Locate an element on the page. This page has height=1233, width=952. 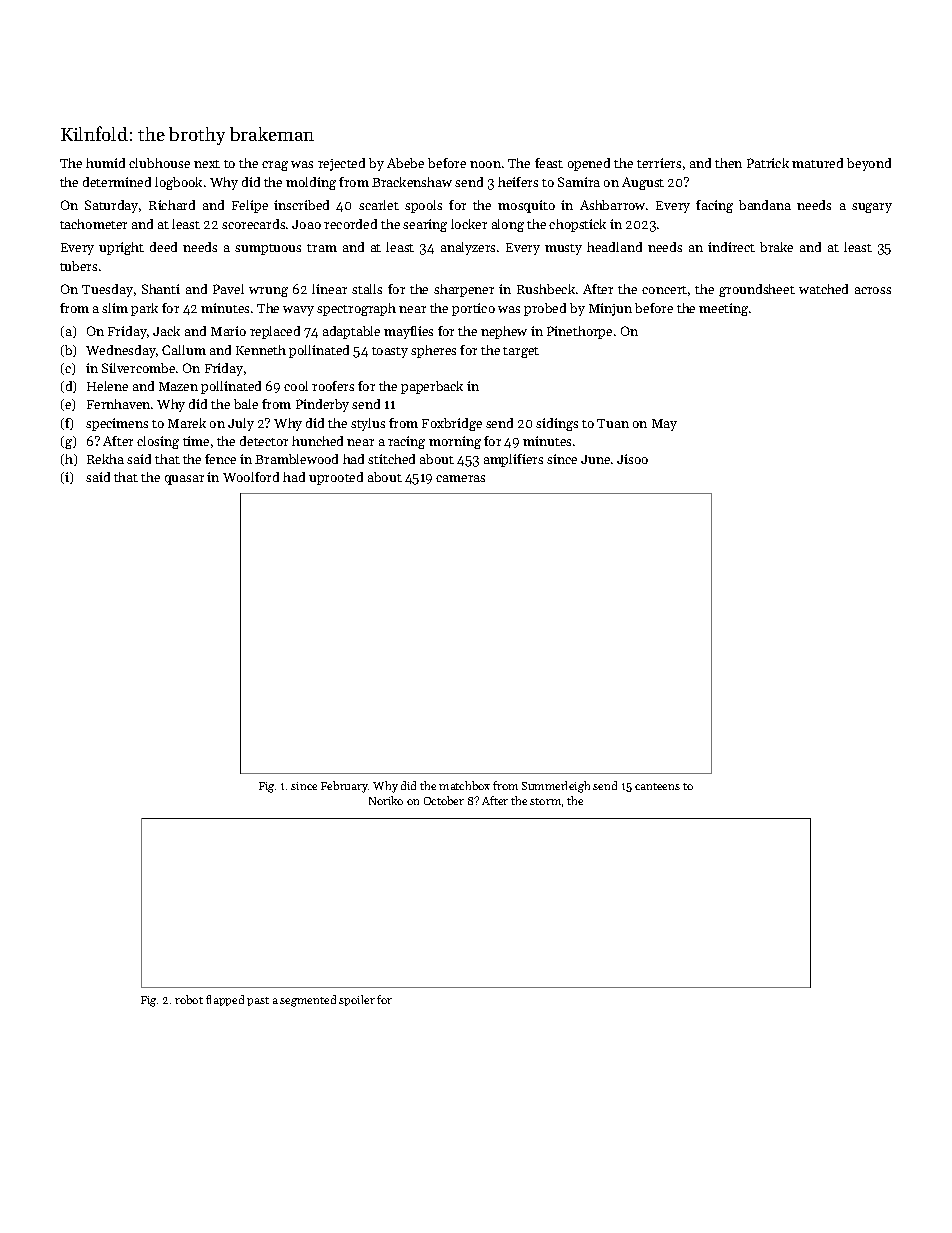
canteens is located at coordinates (657, 786).
